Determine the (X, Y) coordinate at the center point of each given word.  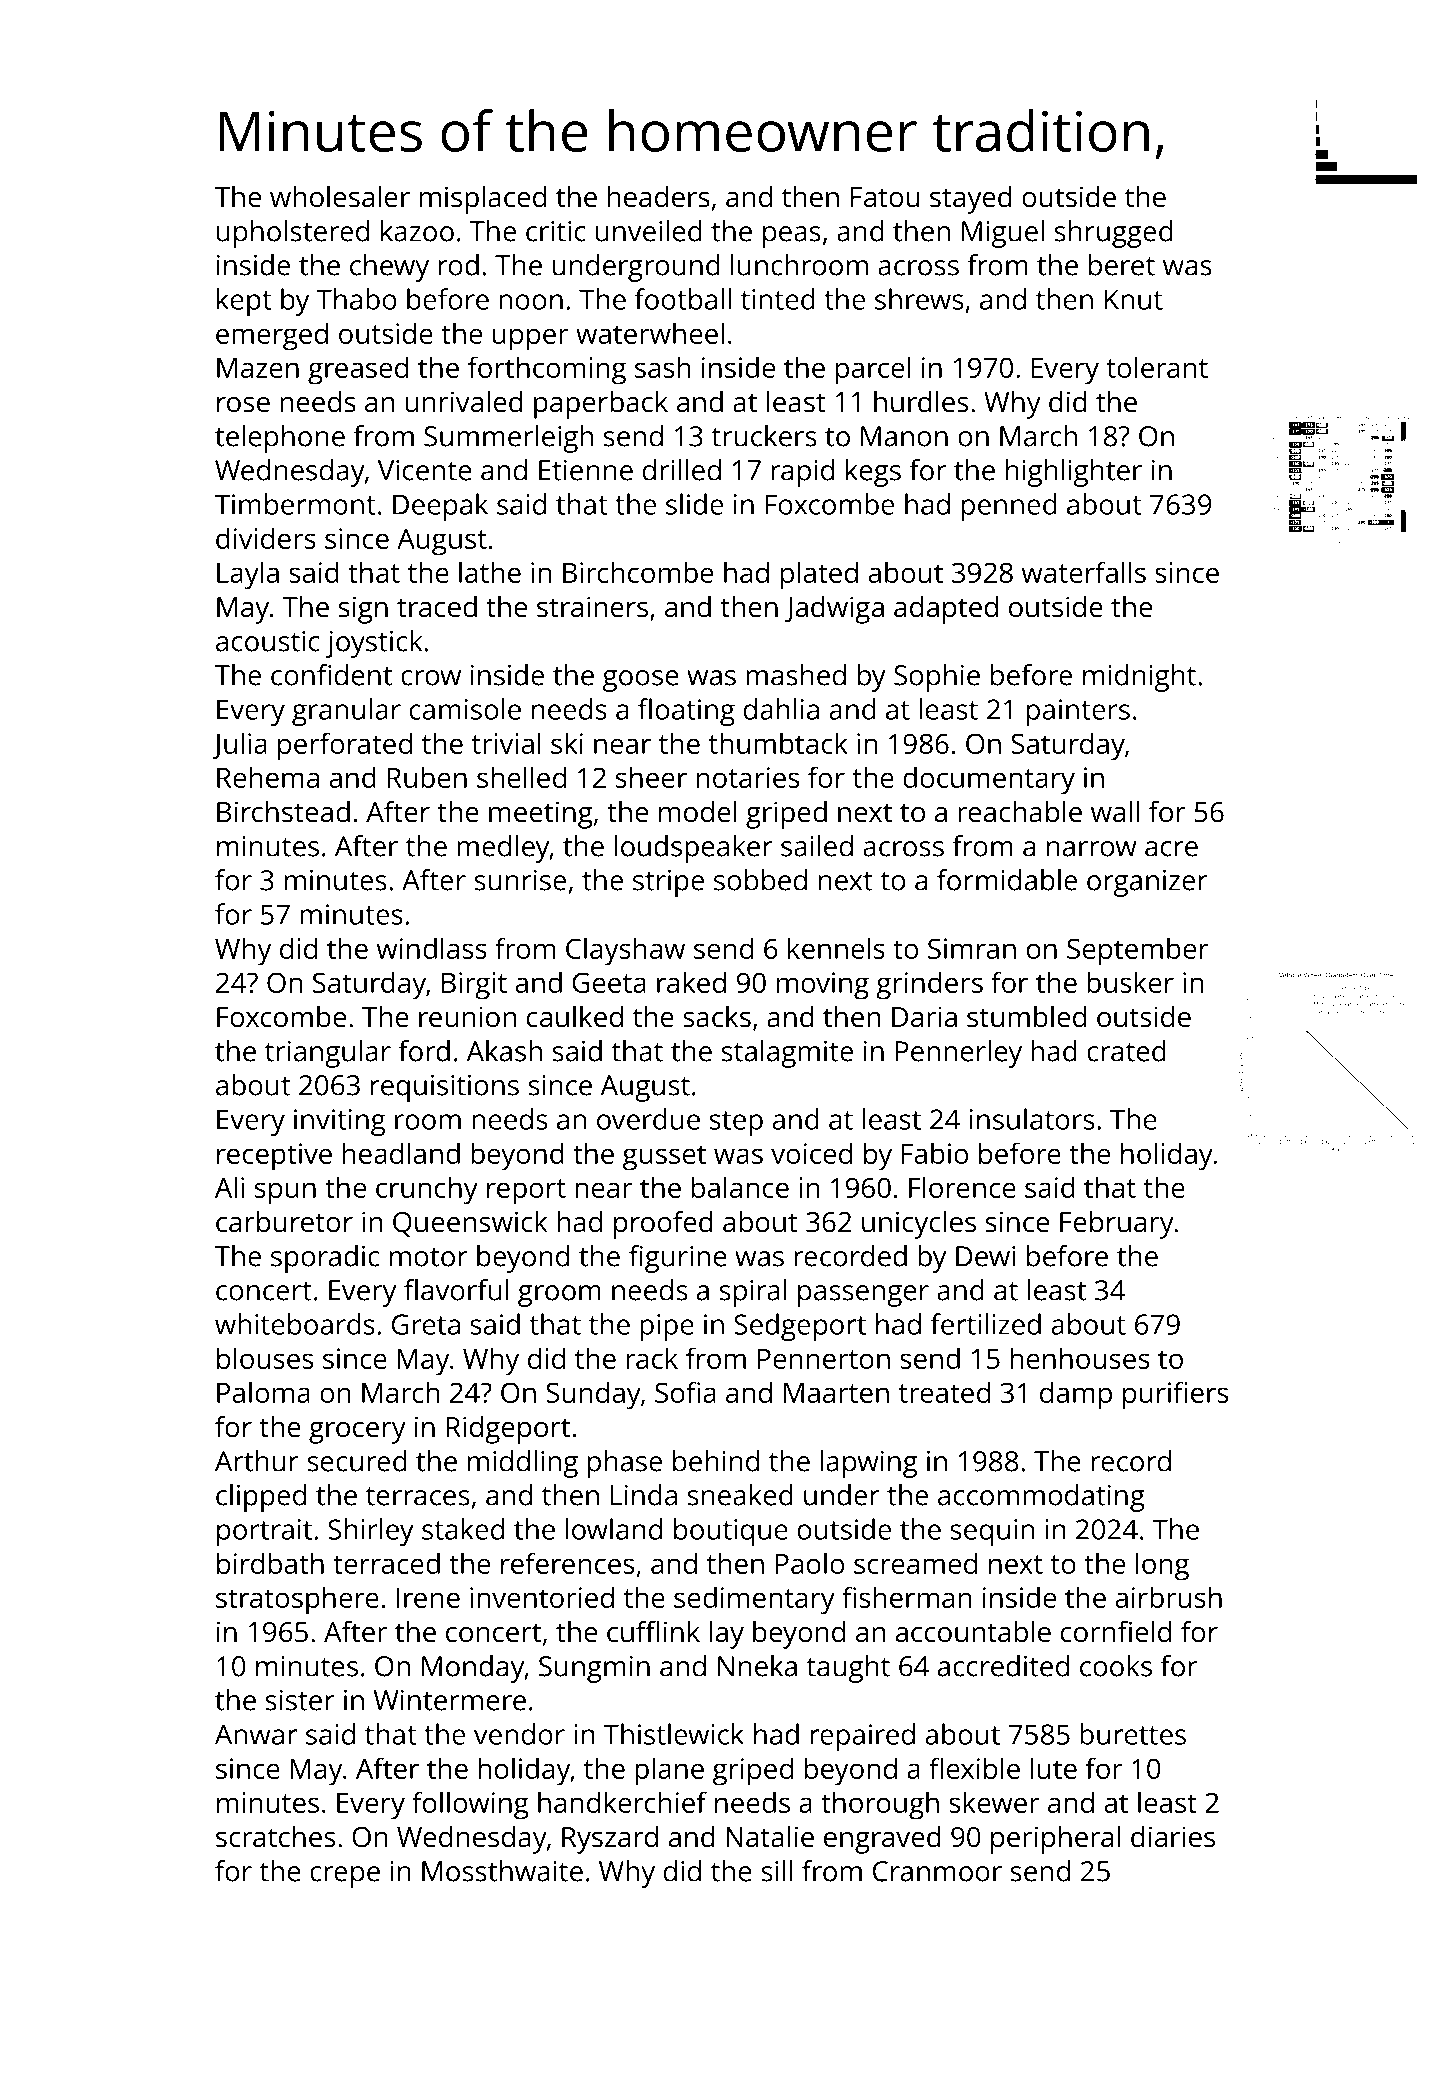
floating (686, 712)
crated (1126, 1051)
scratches (275, 1837)
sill (776, 1871)
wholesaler (340, 197)
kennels (836, 948)
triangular (328, 1054)
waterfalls (1084, 572)
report (526, 1192)
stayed (971, 200)
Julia (239, 745)
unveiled (649, 231)
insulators (1032, 1119)
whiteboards (295, 1324)
